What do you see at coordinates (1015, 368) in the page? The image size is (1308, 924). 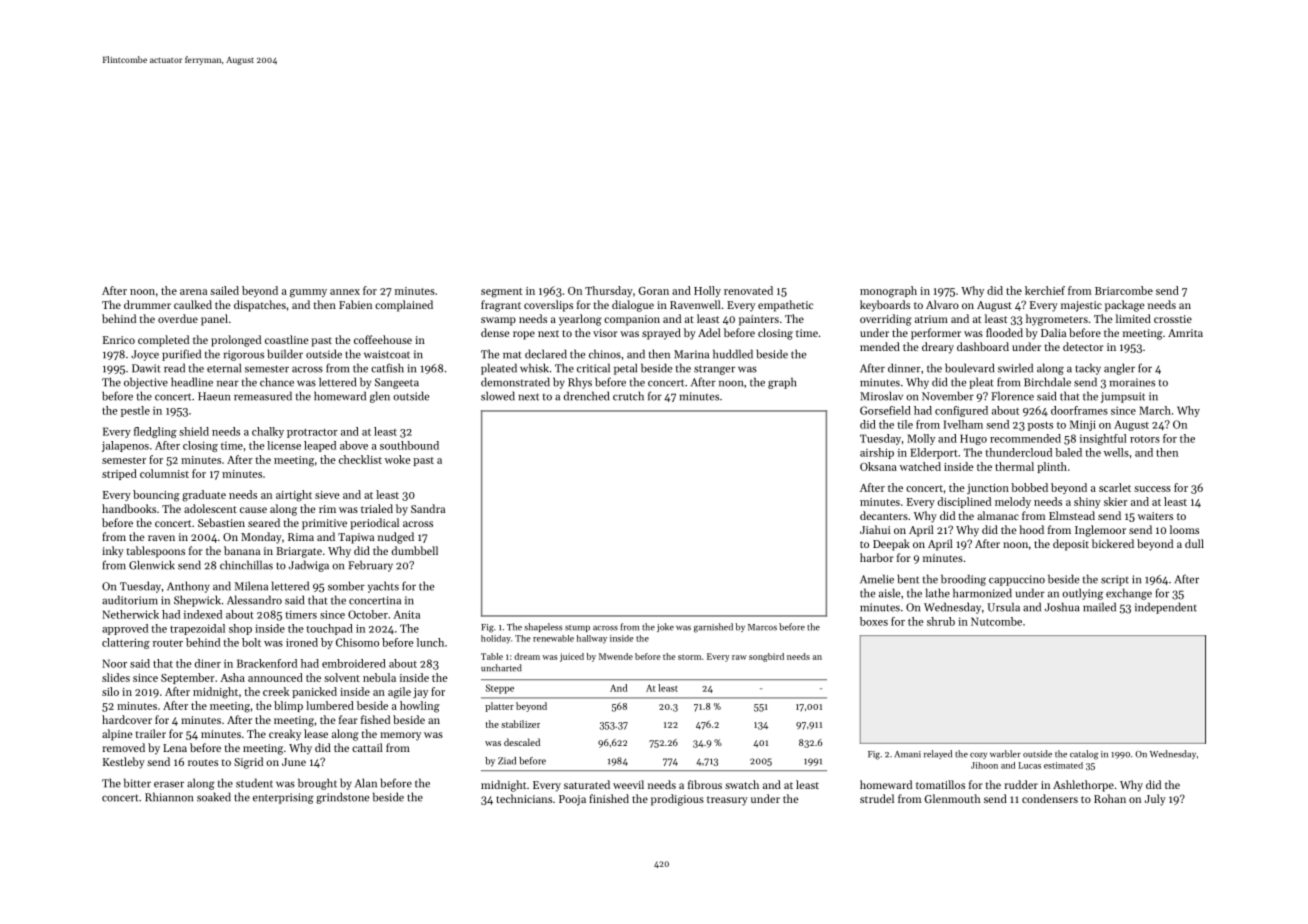 I see `swirled` at bounding box center [1015, 368].
